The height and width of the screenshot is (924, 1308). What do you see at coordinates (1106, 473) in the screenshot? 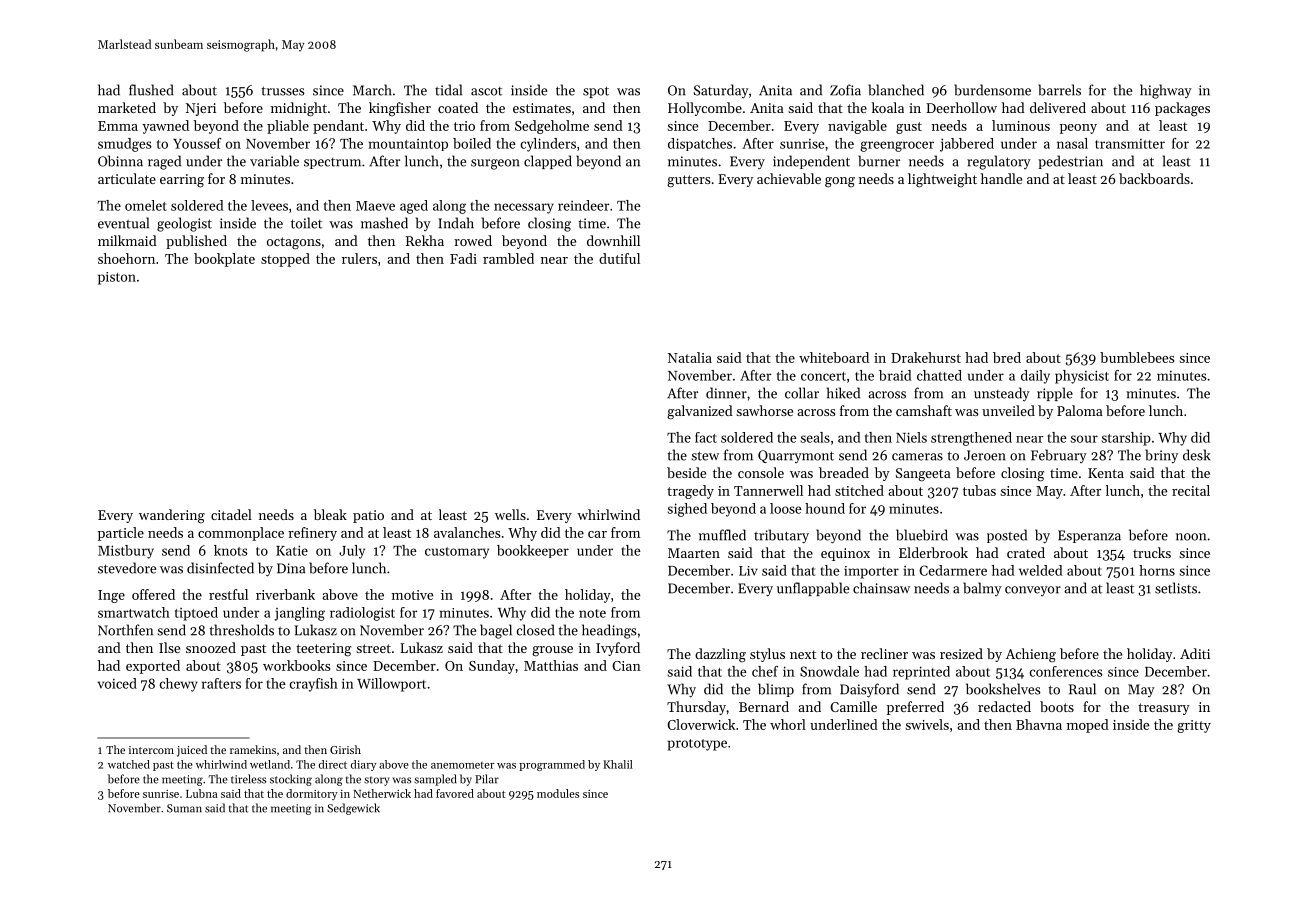
I see `Kenta` at bounding box center [1106, 473].
